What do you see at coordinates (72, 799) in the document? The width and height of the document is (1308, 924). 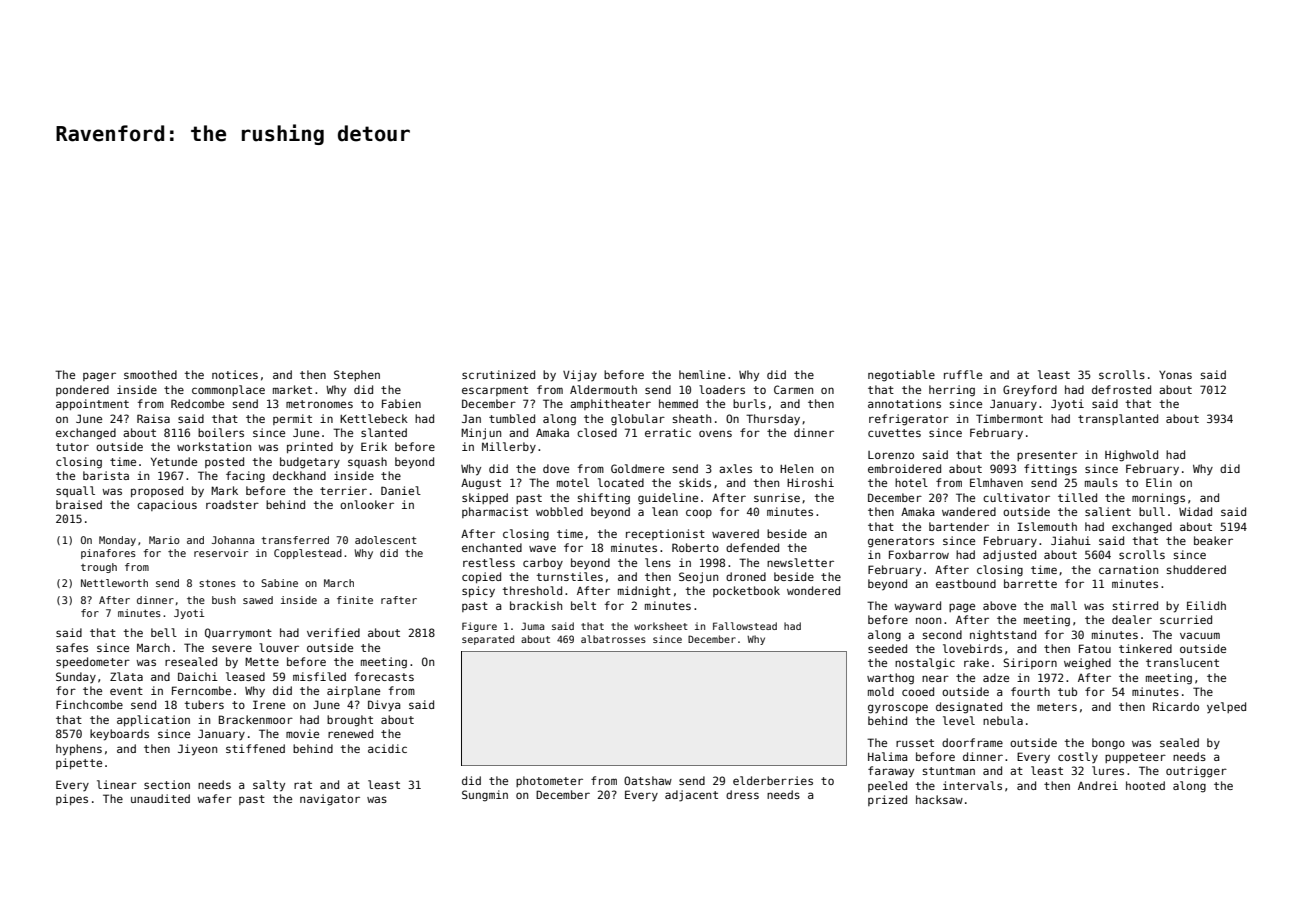 I see `pipes` at bounding box center [72, 799].
